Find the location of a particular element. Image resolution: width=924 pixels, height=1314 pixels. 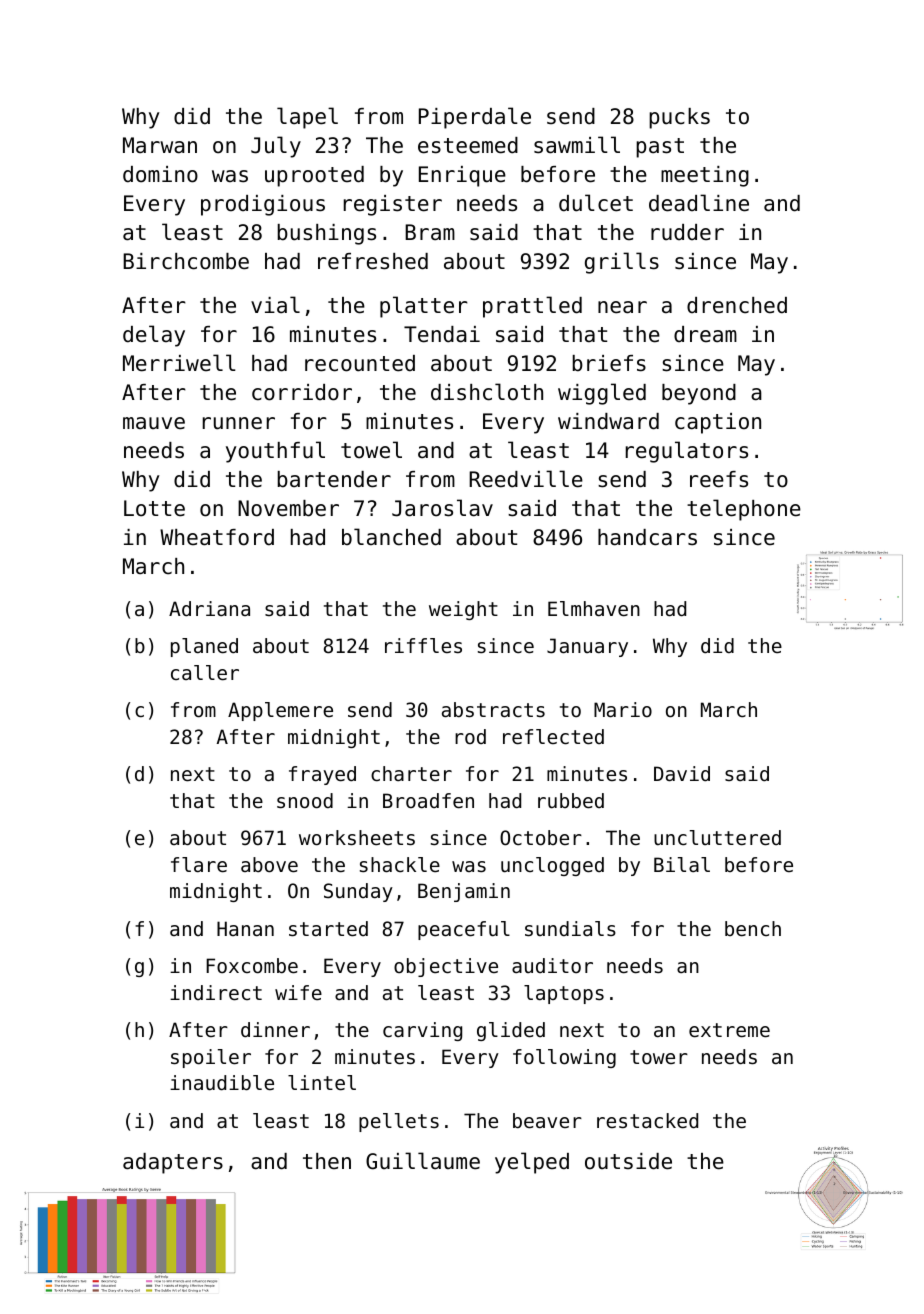

yelped is located at coordinates (532, 1163).
